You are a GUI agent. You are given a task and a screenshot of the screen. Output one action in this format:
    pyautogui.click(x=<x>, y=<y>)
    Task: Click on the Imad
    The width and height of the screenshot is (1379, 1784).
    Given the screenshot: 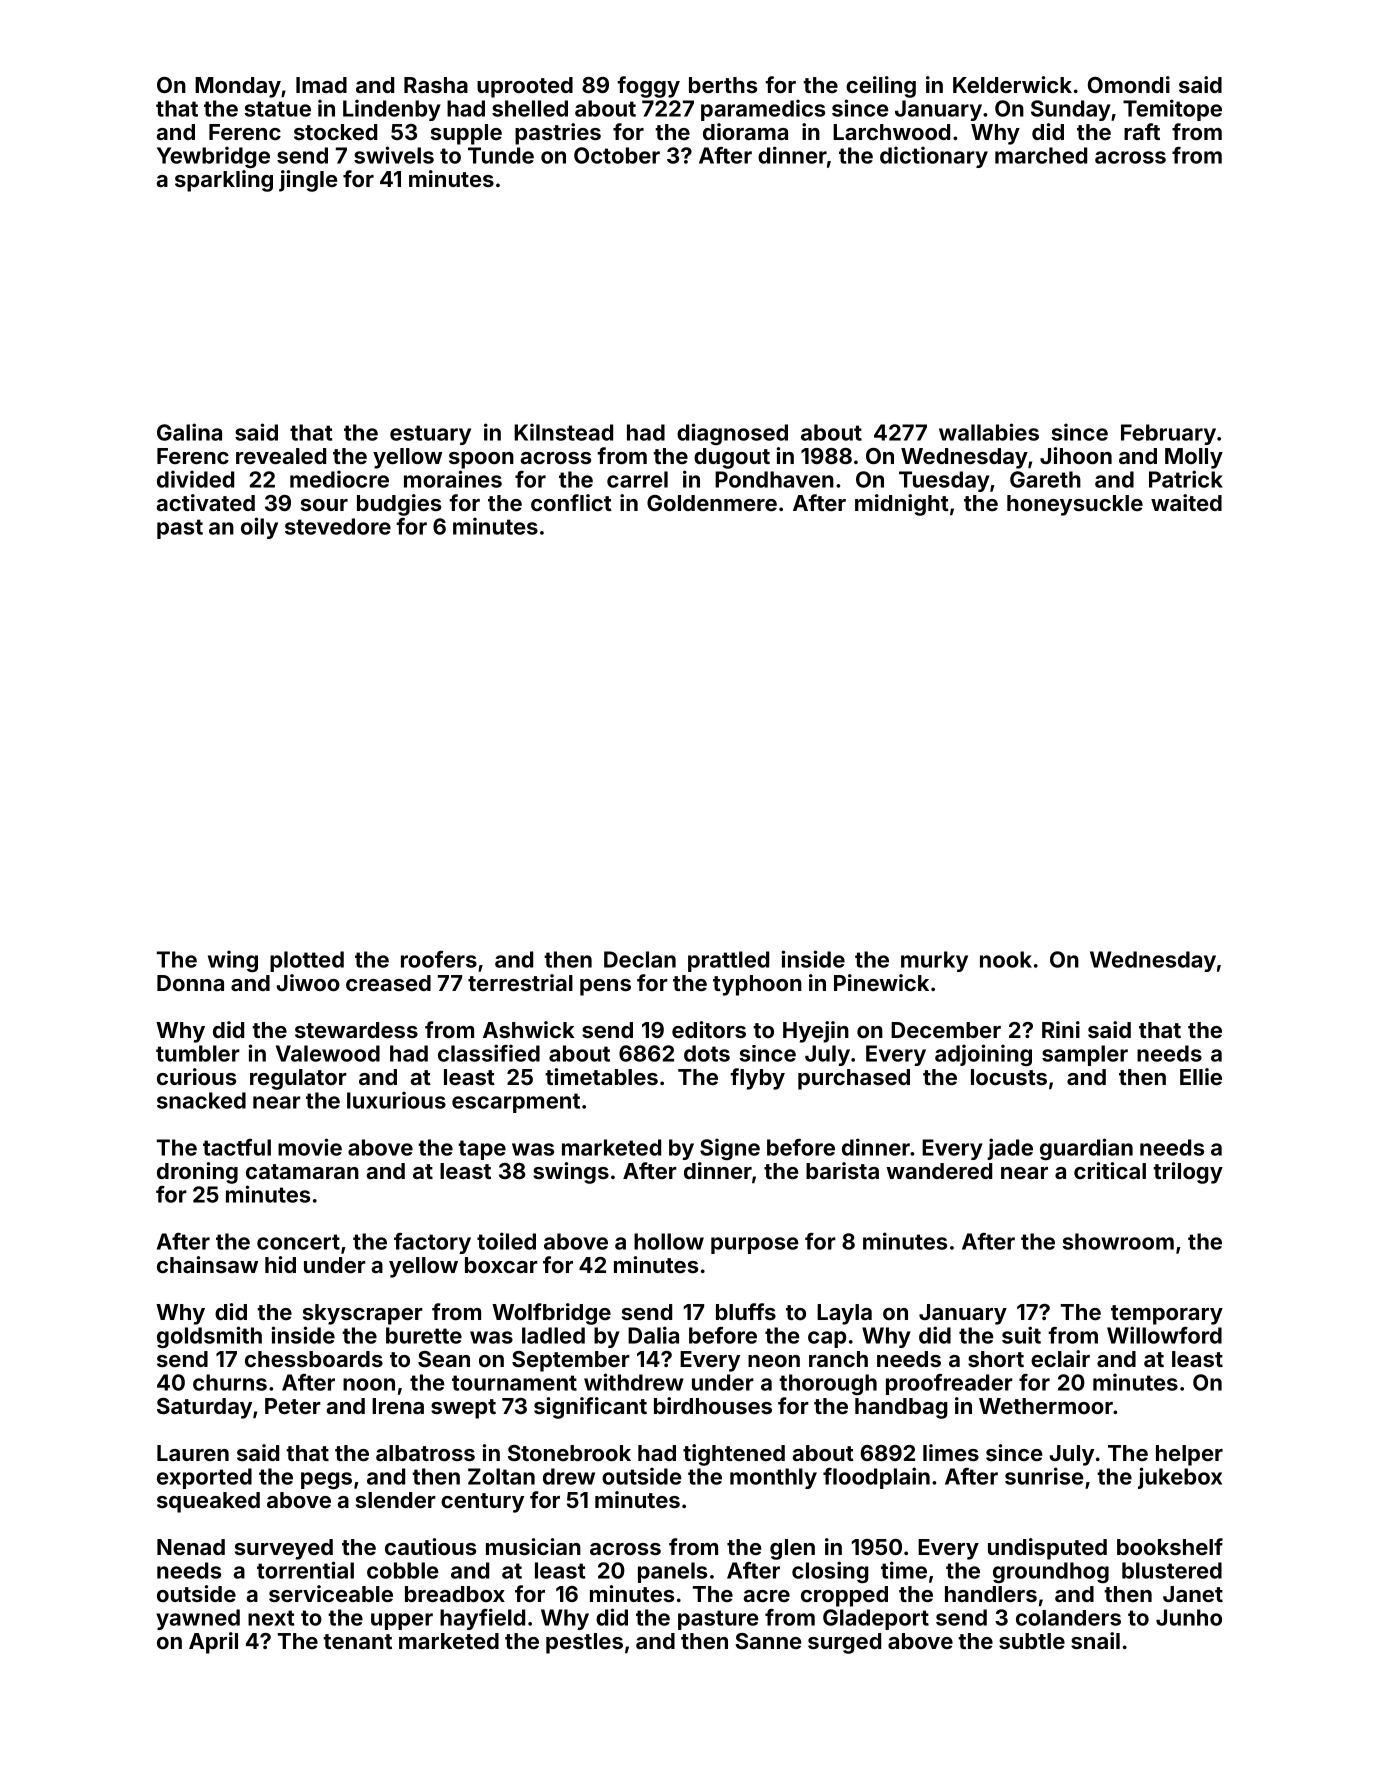 What is the action you would take?
    pyautogui.click(x=321, y=85)
